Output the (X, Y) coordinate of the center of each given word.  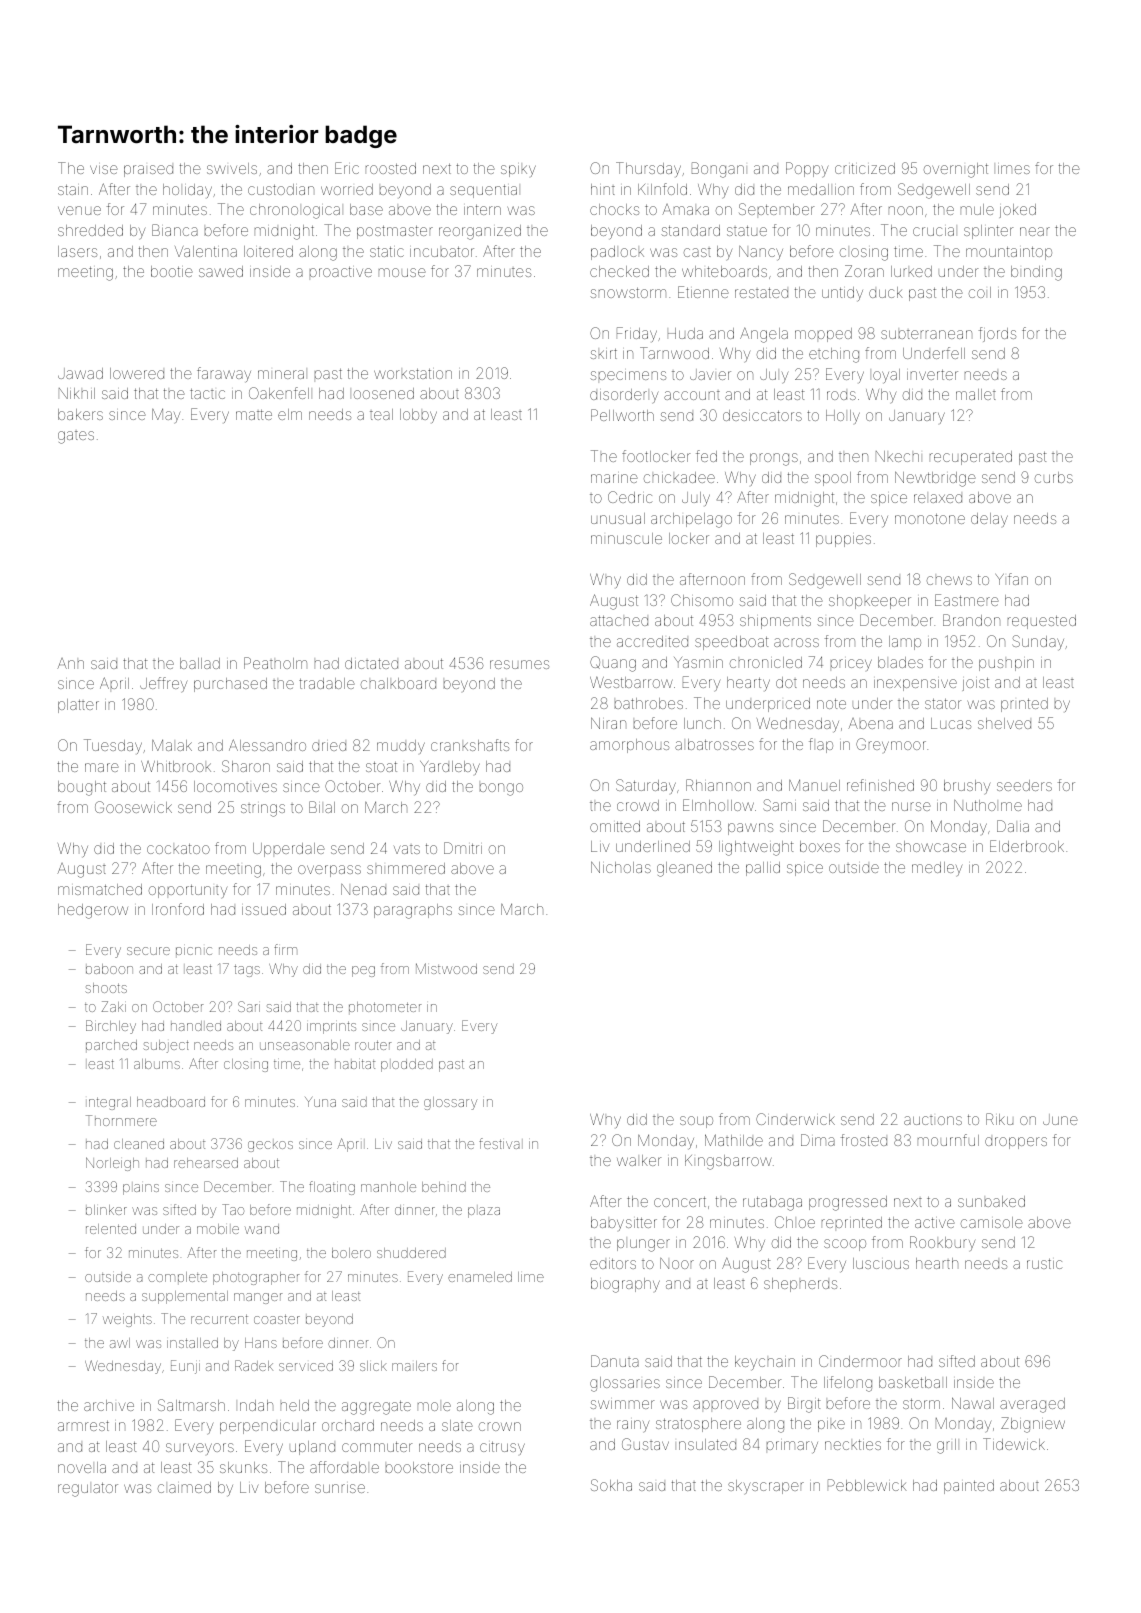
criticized (865, 168)
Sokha (611, 1485)
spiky (518, 171)
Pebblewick (867, 1485)
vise (104, 169)
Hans (261, 1343)
